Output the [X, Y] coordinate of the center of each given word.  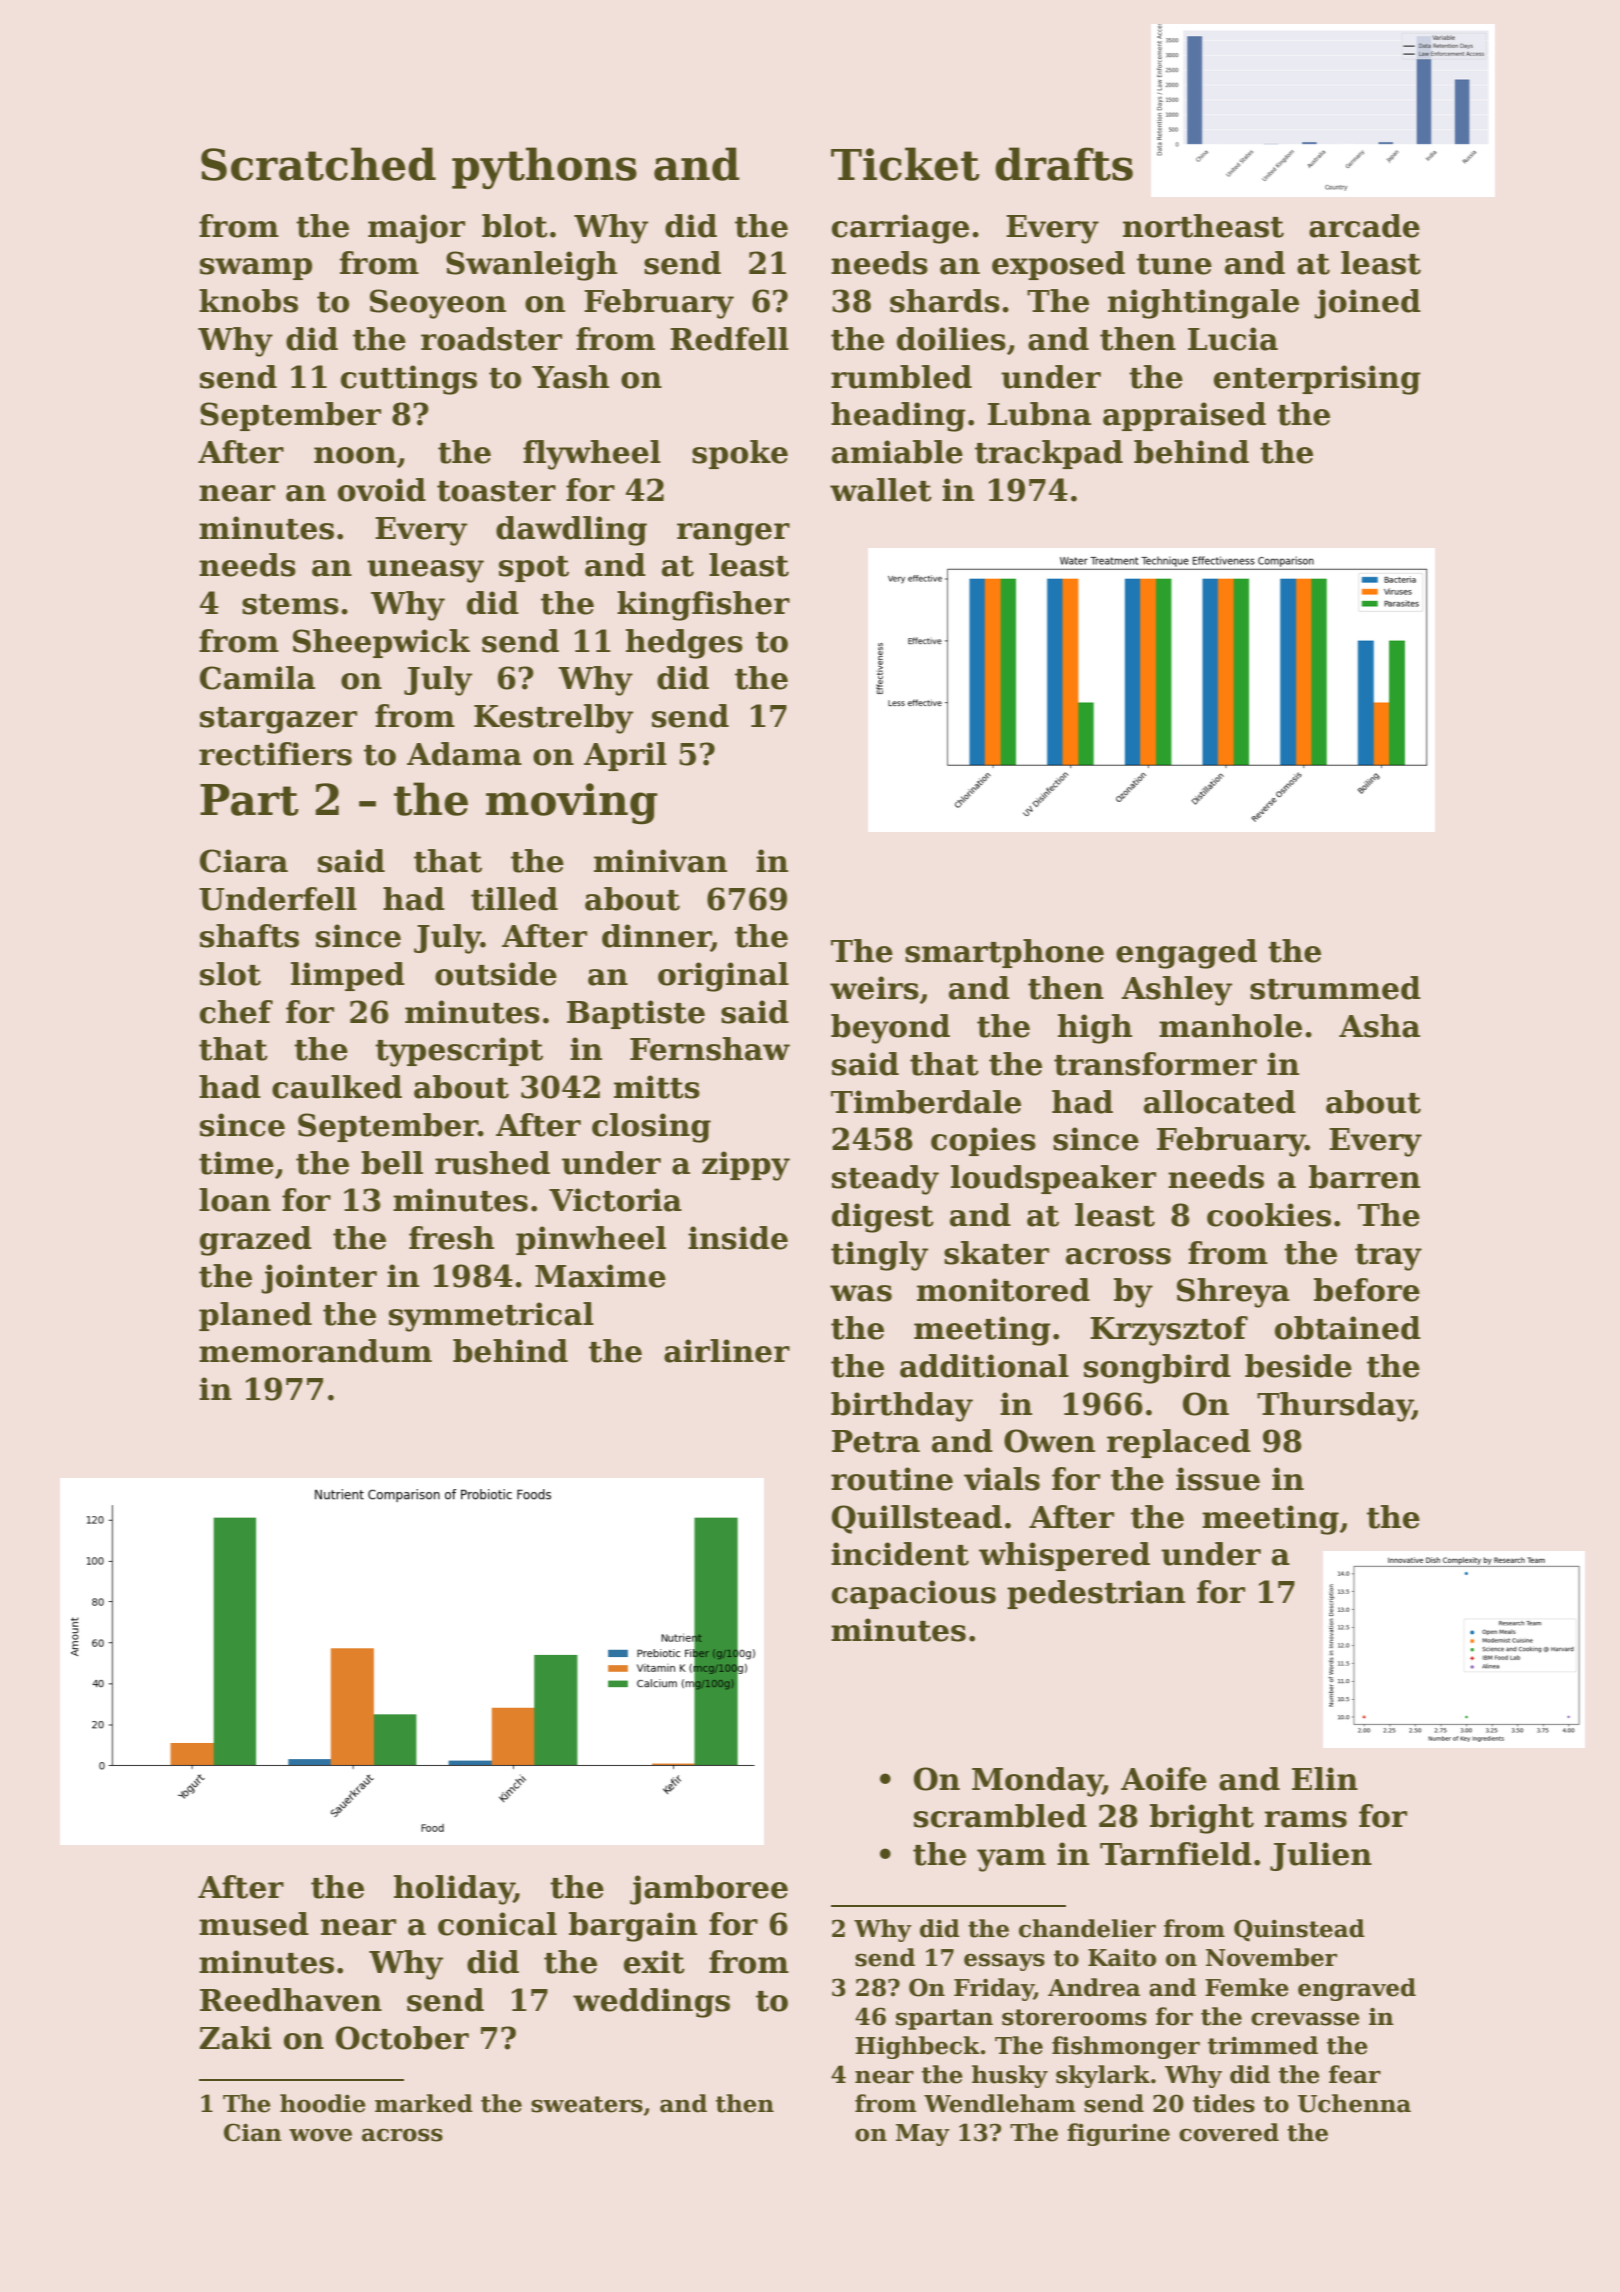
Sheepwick [381, 643]
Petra [876, 1441]
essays [1004, 1962]
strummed [1335, 988]
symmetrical [491, 1317]
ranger [733, 534]
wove [320, 2135]
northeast [1203, 226]
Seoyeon [438, 304]
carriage [900, 229]
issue [1218, 1479]
